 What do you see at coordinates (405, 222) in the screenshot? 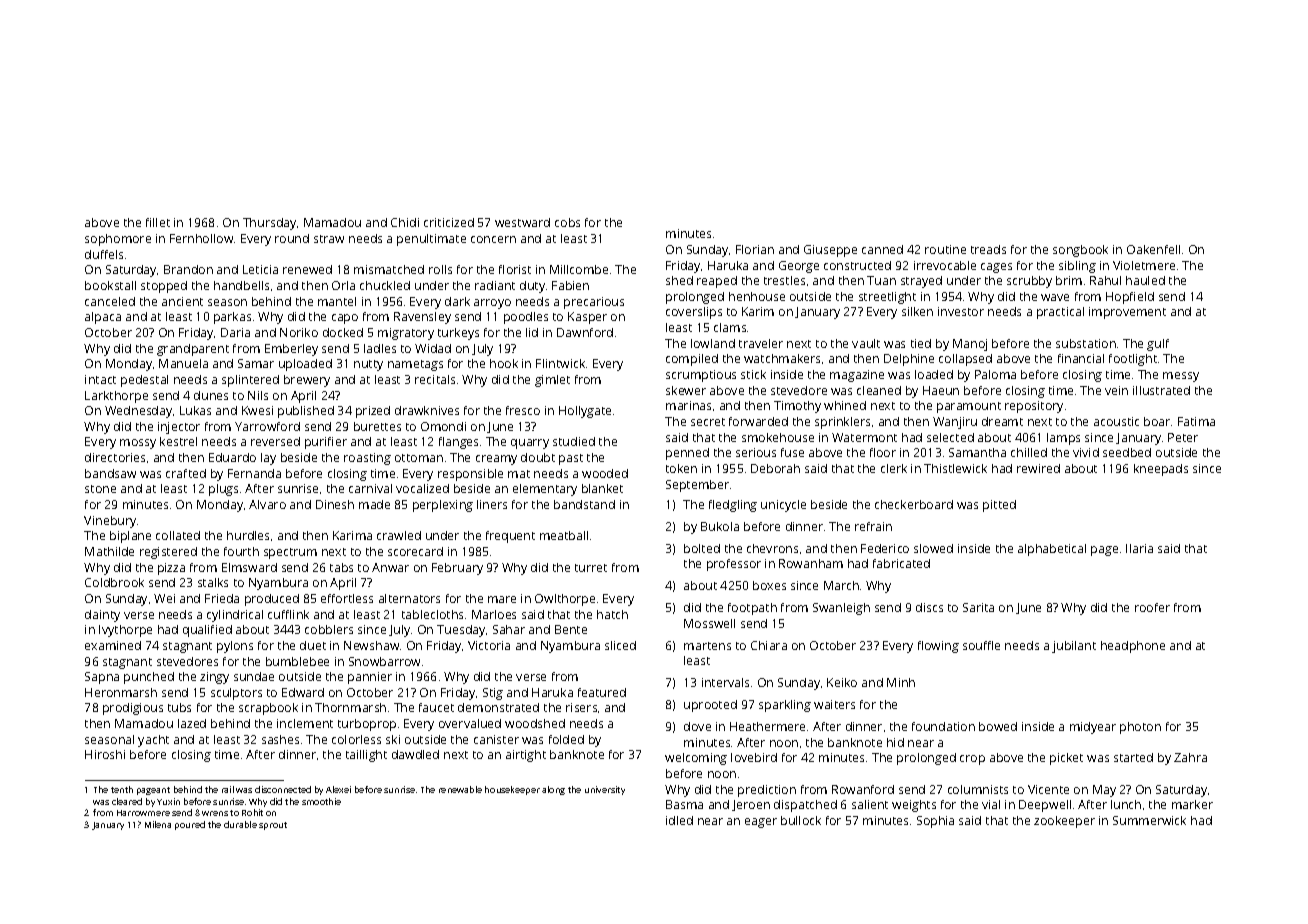
I see `Chidi` at bounding box center [405, 222].
